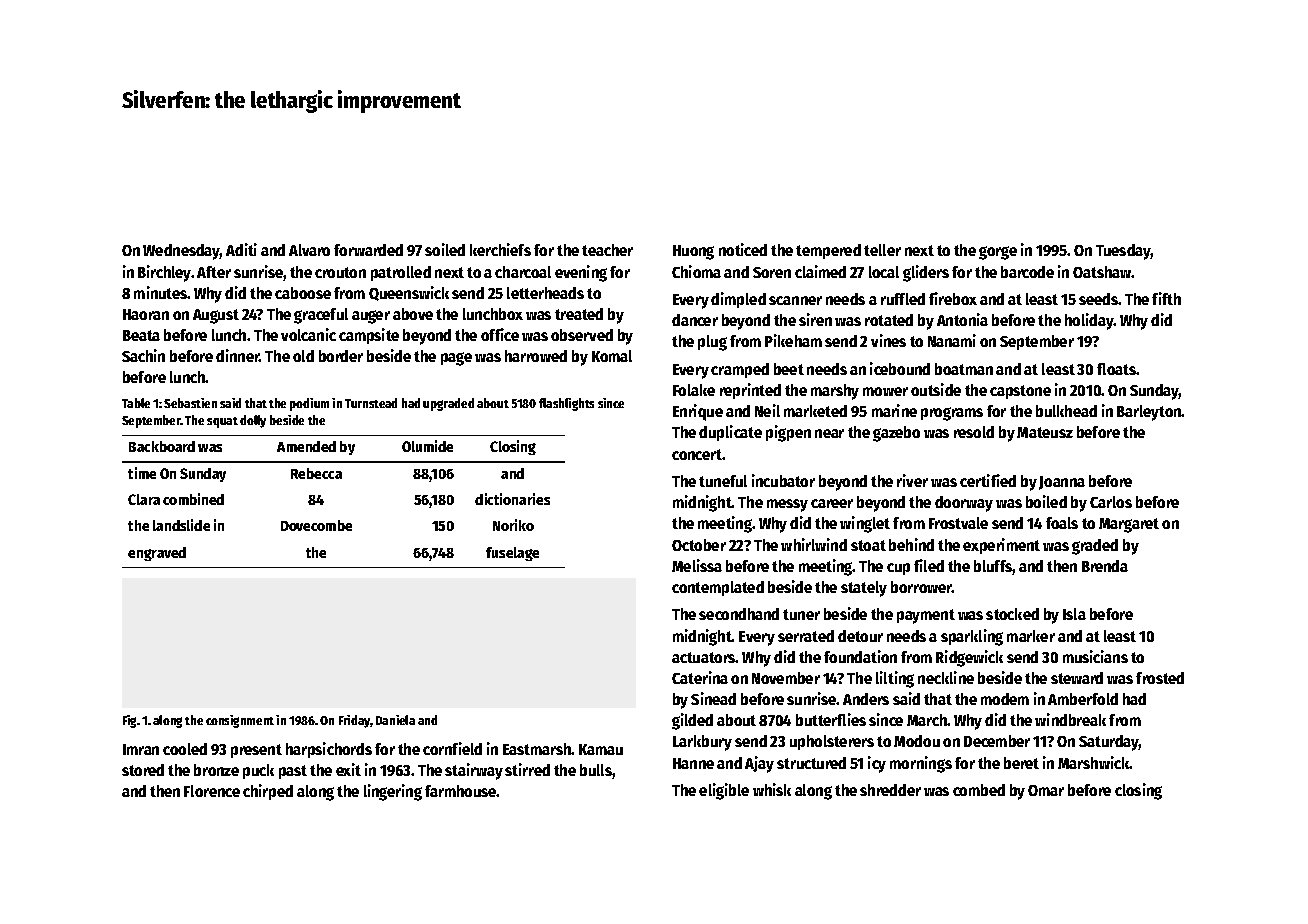 The height and width of the screenshot is (924, 1308). Describe the element at coordinates (512, 554) in the screenshot. I see `fuselage` at that location.
